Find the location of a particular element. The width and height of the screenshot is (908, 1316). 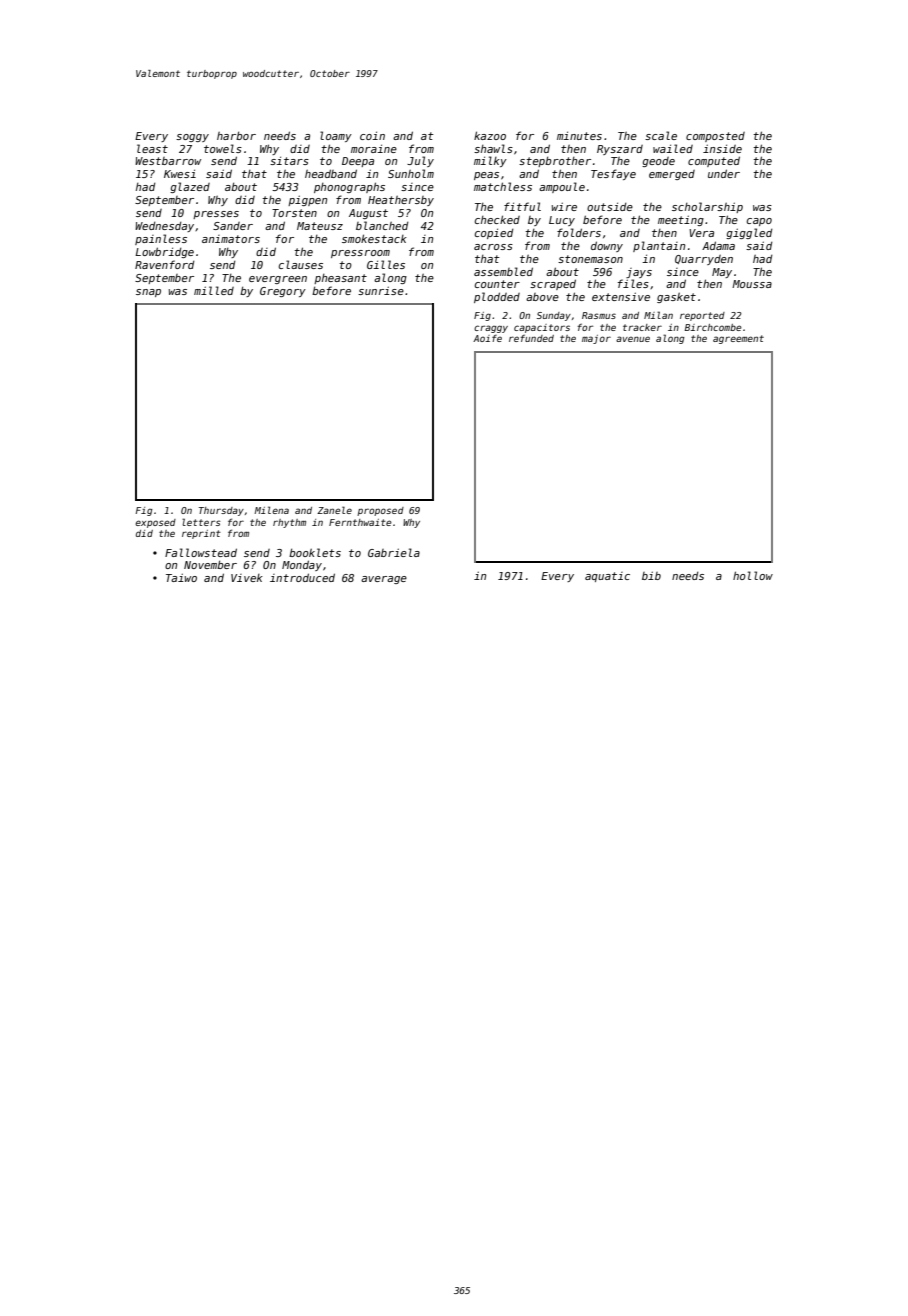

checked is located at coordinates (497, 219).
